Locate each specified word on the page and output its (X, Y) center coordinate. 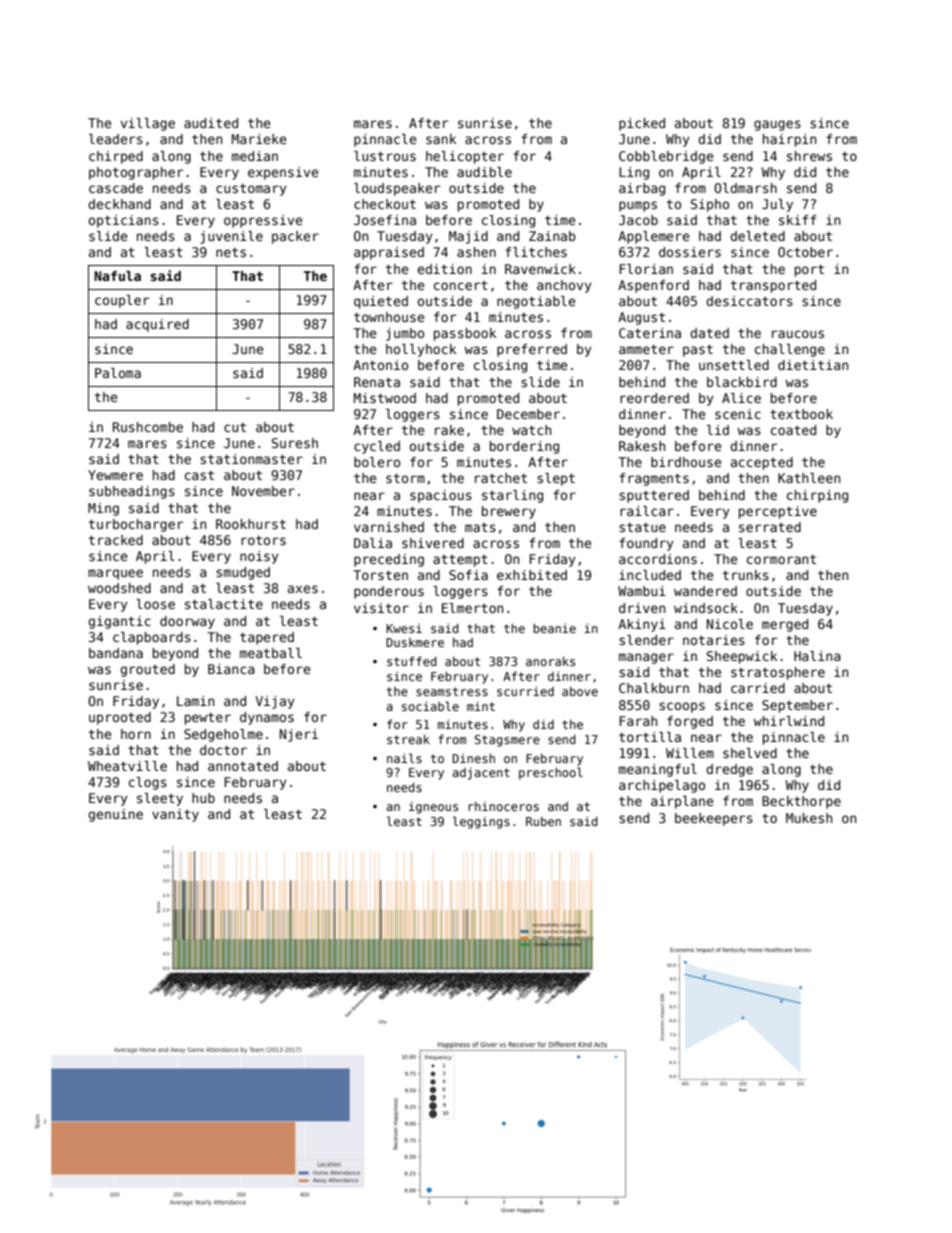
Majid (468, 237)
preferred (532, 350)
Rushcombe (148, 427)
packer (295, 237)
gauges (777, 125)
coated (793, 430)
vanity (175, 815)
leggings (481, 822)
